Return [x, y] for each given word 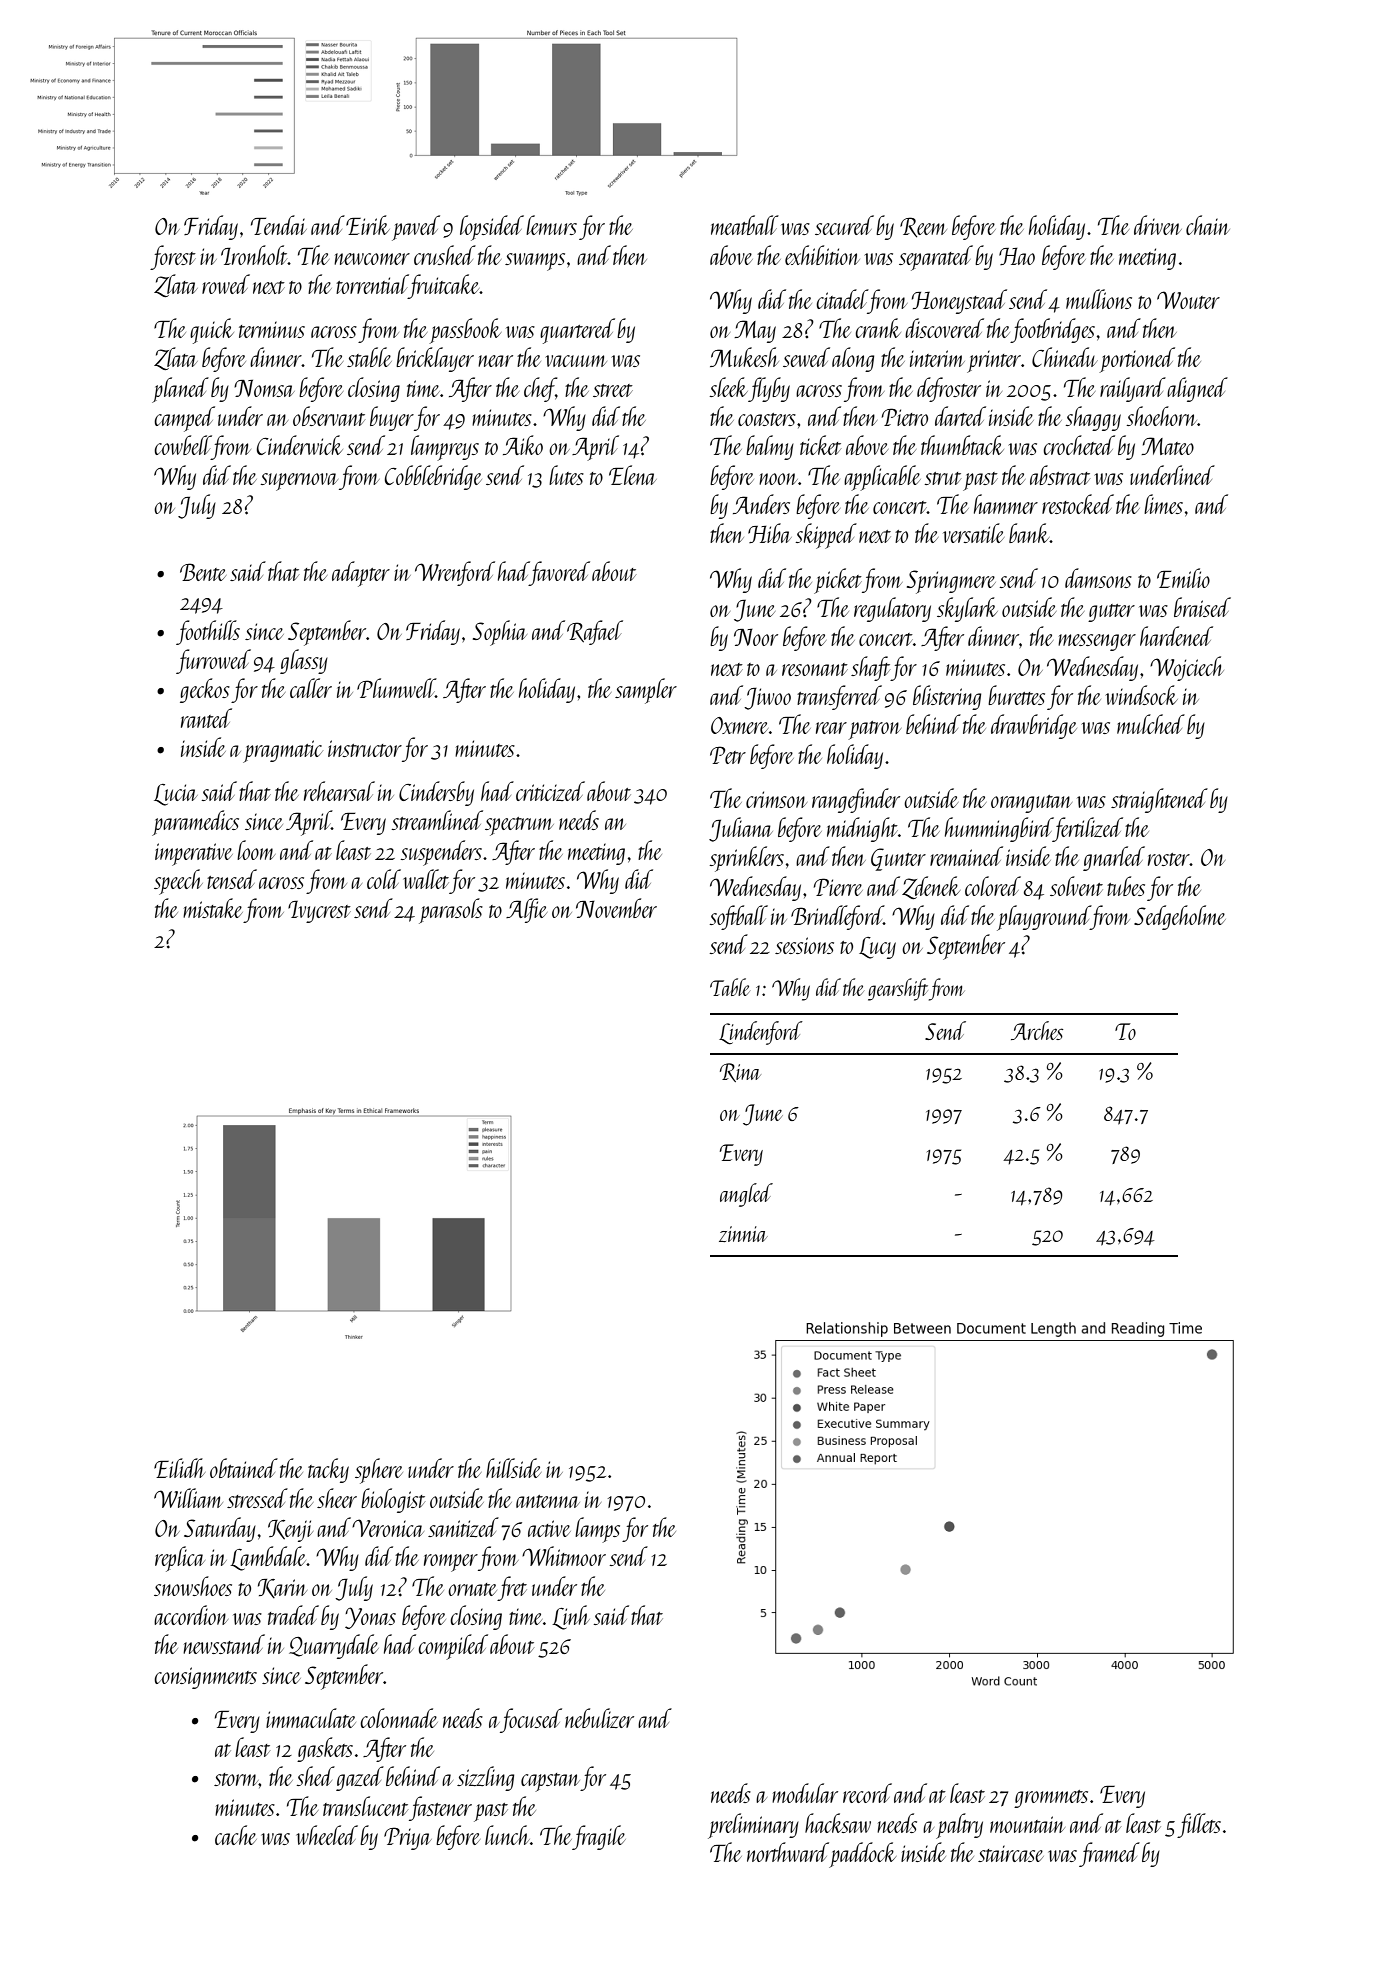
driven [1158, 225]
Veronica [388, 1528]
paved [416, 228]
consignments [205, 1678]
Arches [1037, 1030]
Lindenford [761, 1033]
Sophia [500, 633]
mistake [213, 908]
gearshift [898, 989]
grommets [1051, 1799]
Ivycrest [319, 912]
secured [844, 225]
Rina [740, 1072]
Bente [203, 572]
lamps [597, 1530]
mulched [1151, 724]
